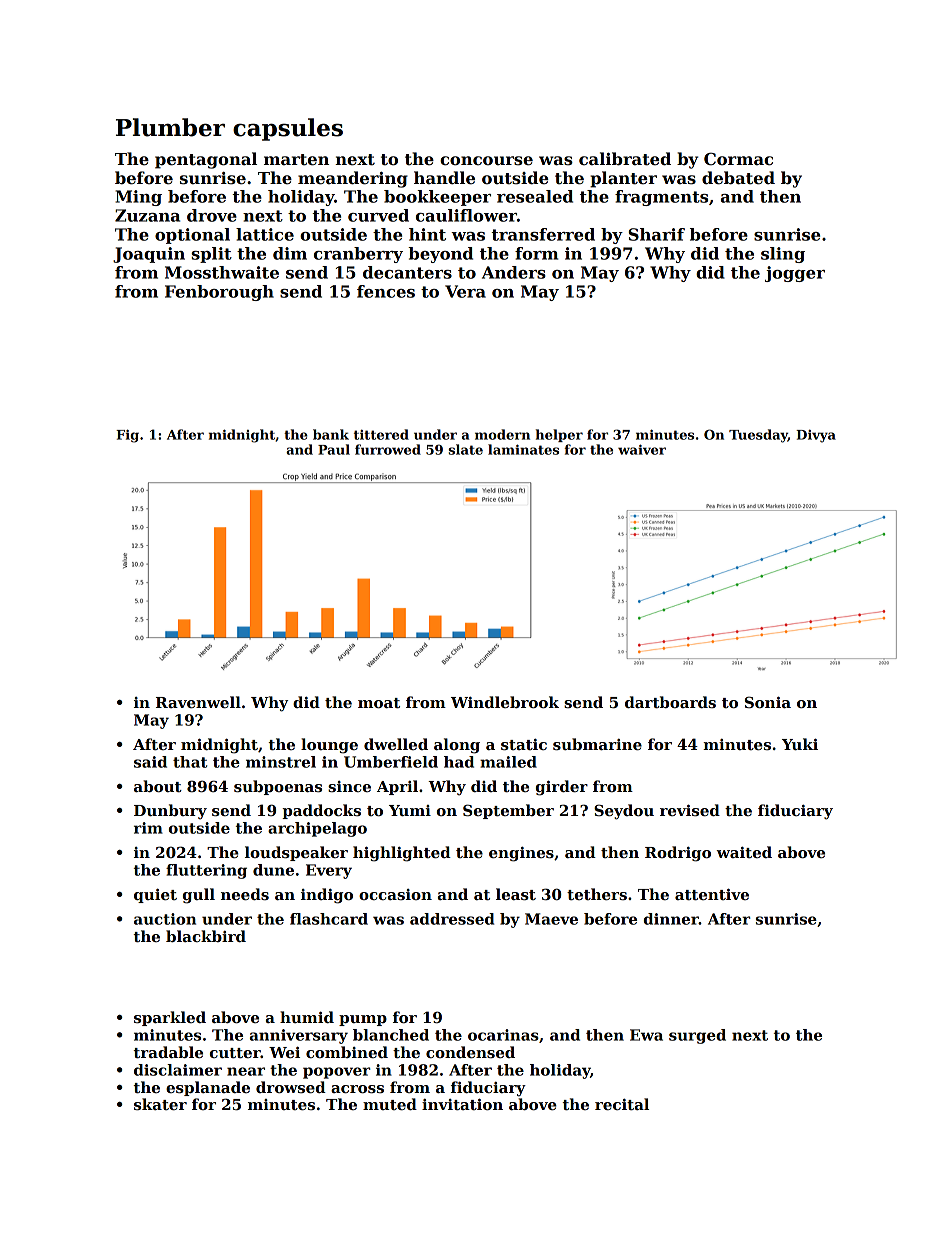 This image has height=1233, width=952. Describe the element at coordinates (738, 159) in the image. I see `Cormac` at that location.
